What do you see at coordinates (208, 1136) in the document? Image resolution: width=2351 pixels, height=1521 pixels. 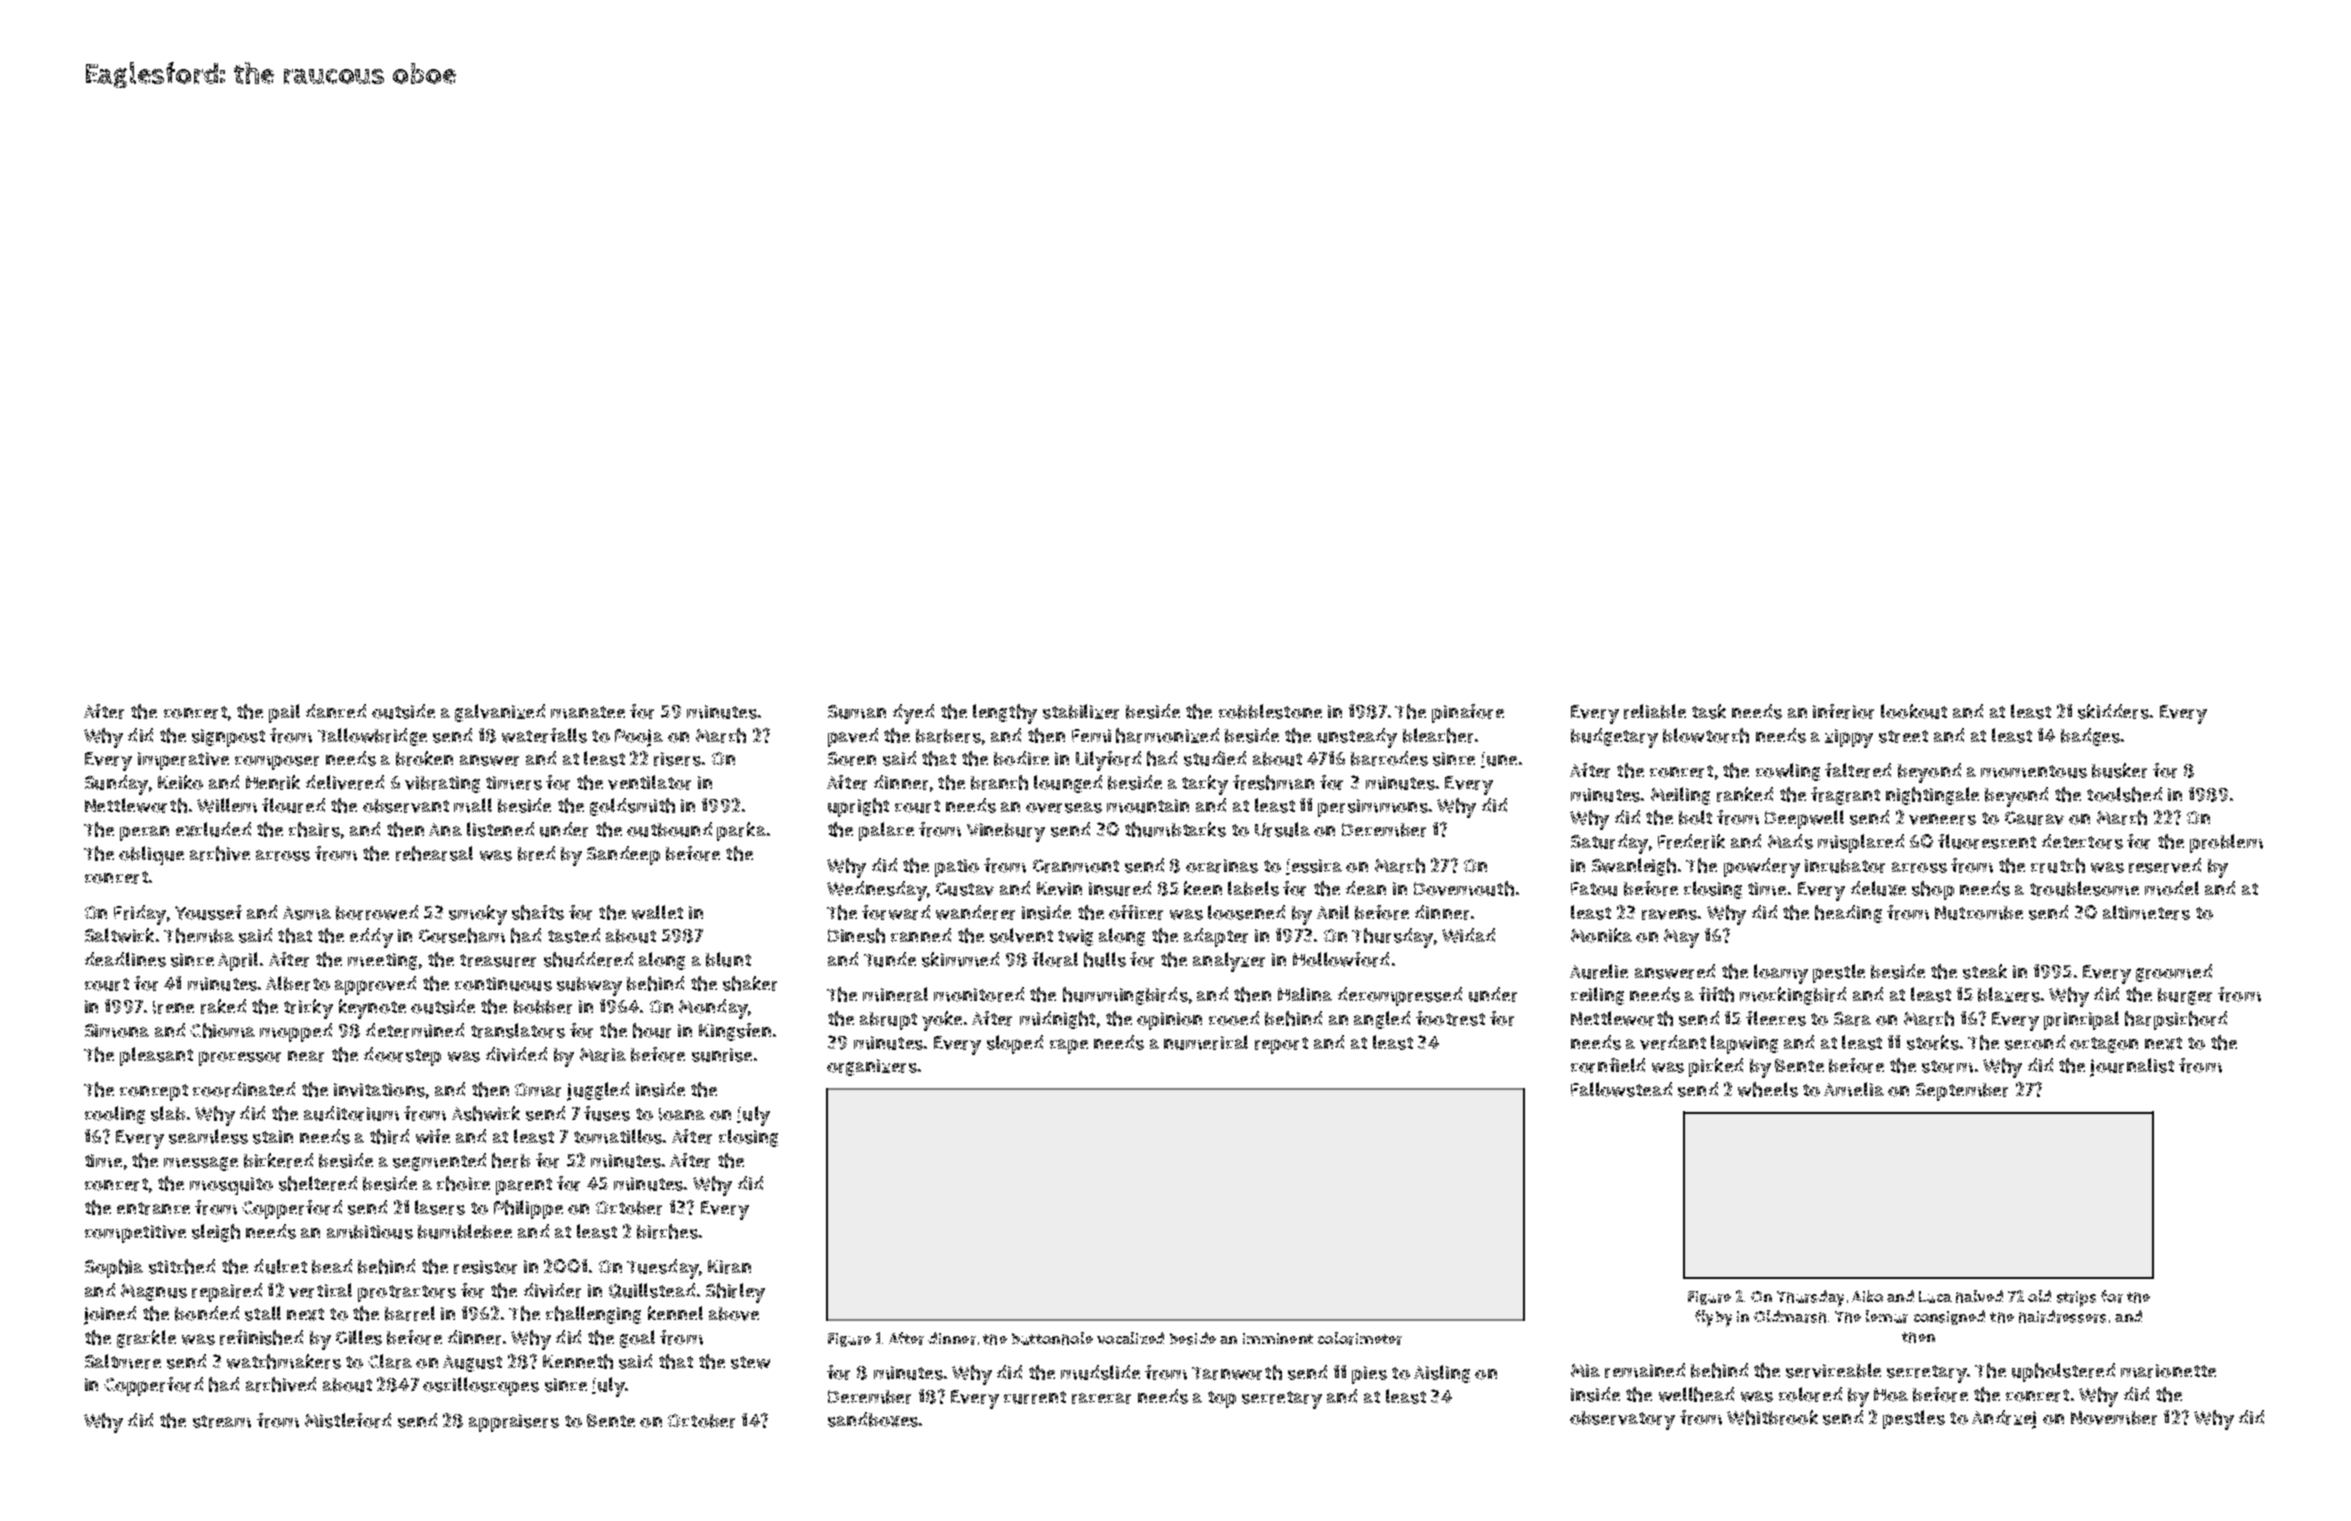 I see `seamless` at bounding box center [208, 1136].
